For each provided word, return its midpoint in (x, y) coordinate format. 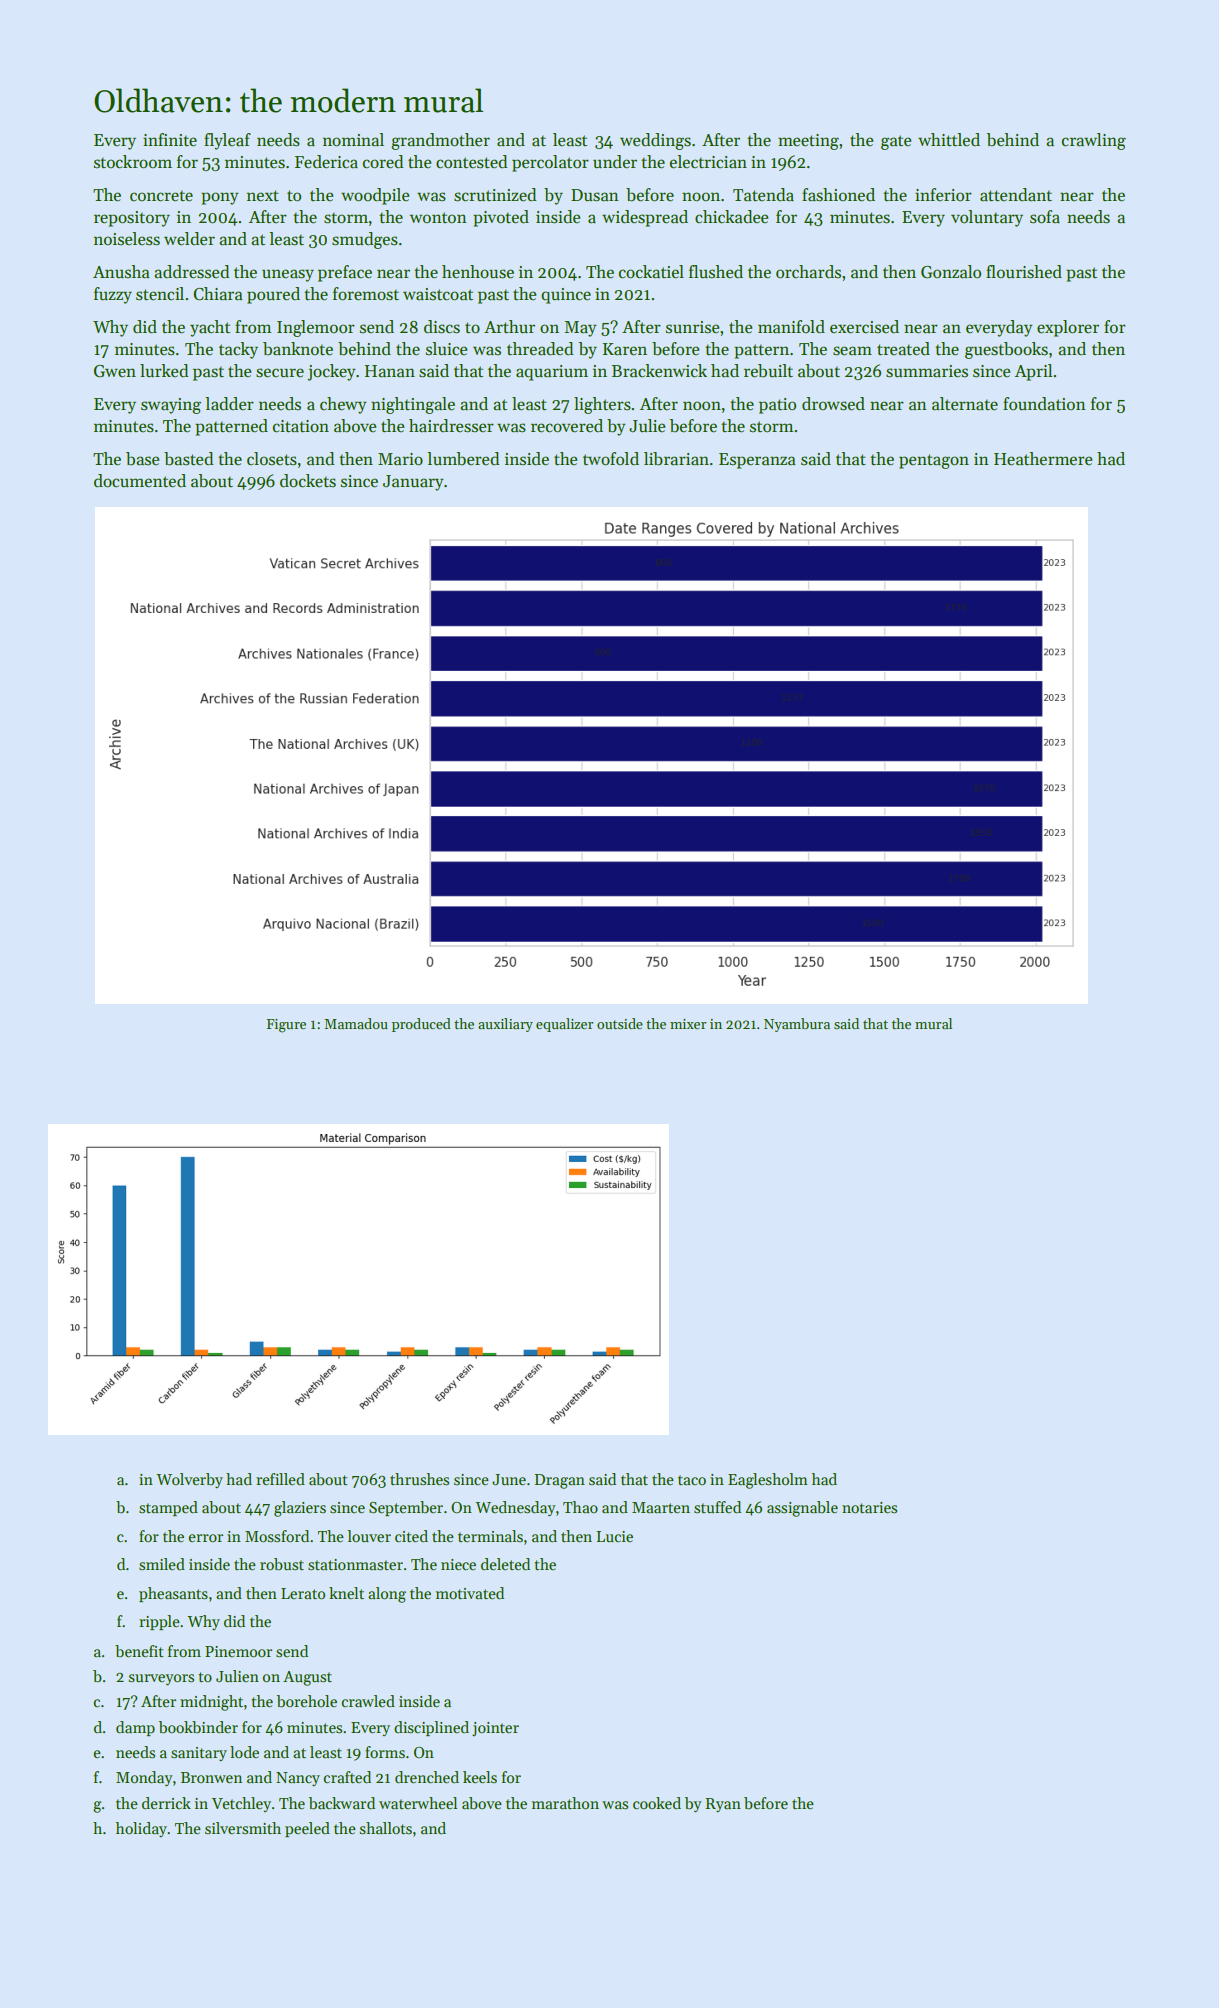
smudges (365, 240)
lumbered (463, 459)
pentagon (934, 461)
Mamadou (356, 1023)
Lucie (614, 1536)
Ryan (723, 1805)
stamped (168, 1508)
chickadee (731, 217)
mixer (688, 1024)
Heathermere (1043, 459)
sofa (1045, 217)
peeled (307, 1829)
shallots (385, 1828)
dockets (308, 481)
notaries (869, 1507)
